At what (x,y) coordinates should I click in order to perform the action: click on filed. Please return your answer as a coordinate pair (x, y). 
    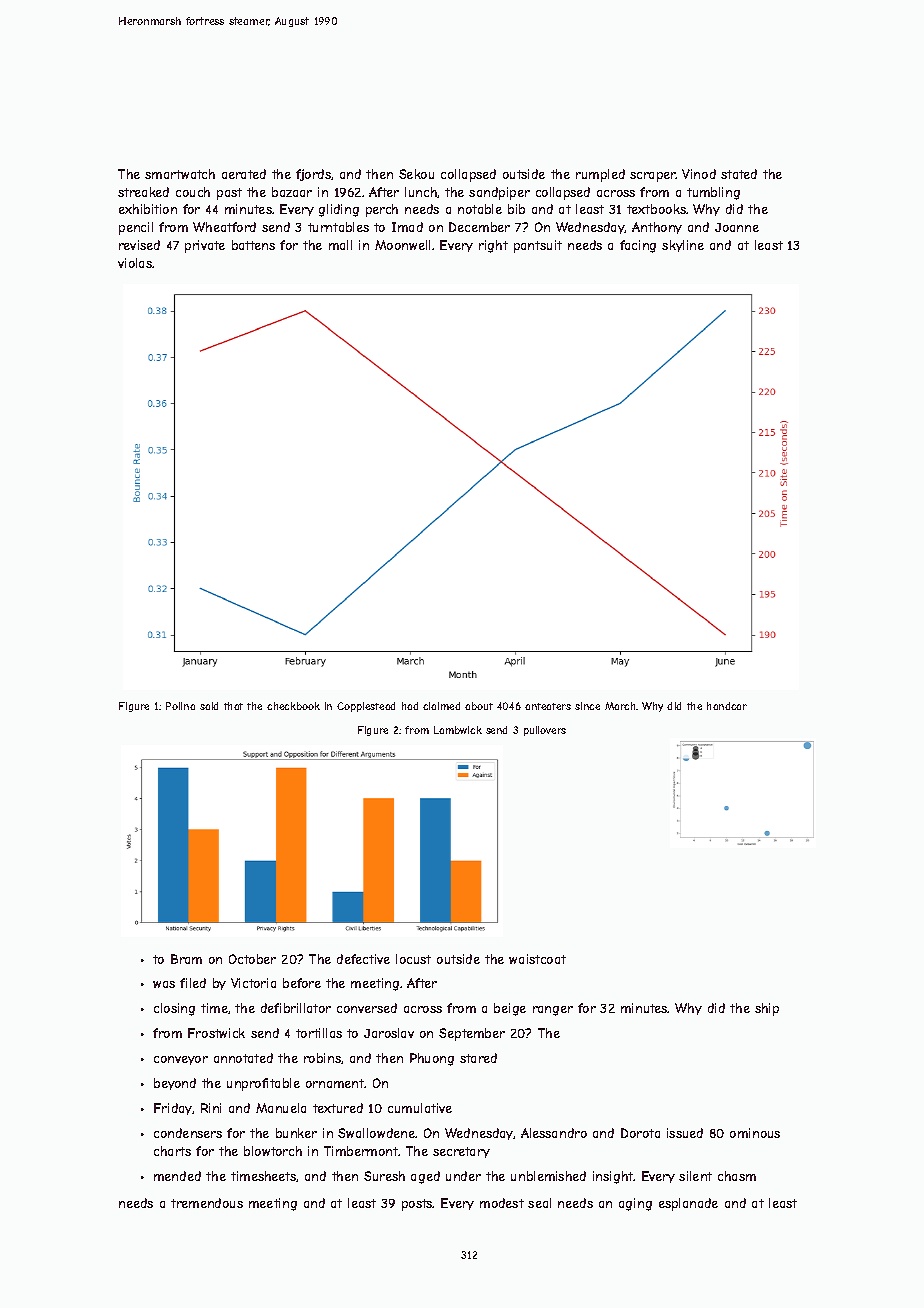
    Looking at the image, I should click on (193, 983).
